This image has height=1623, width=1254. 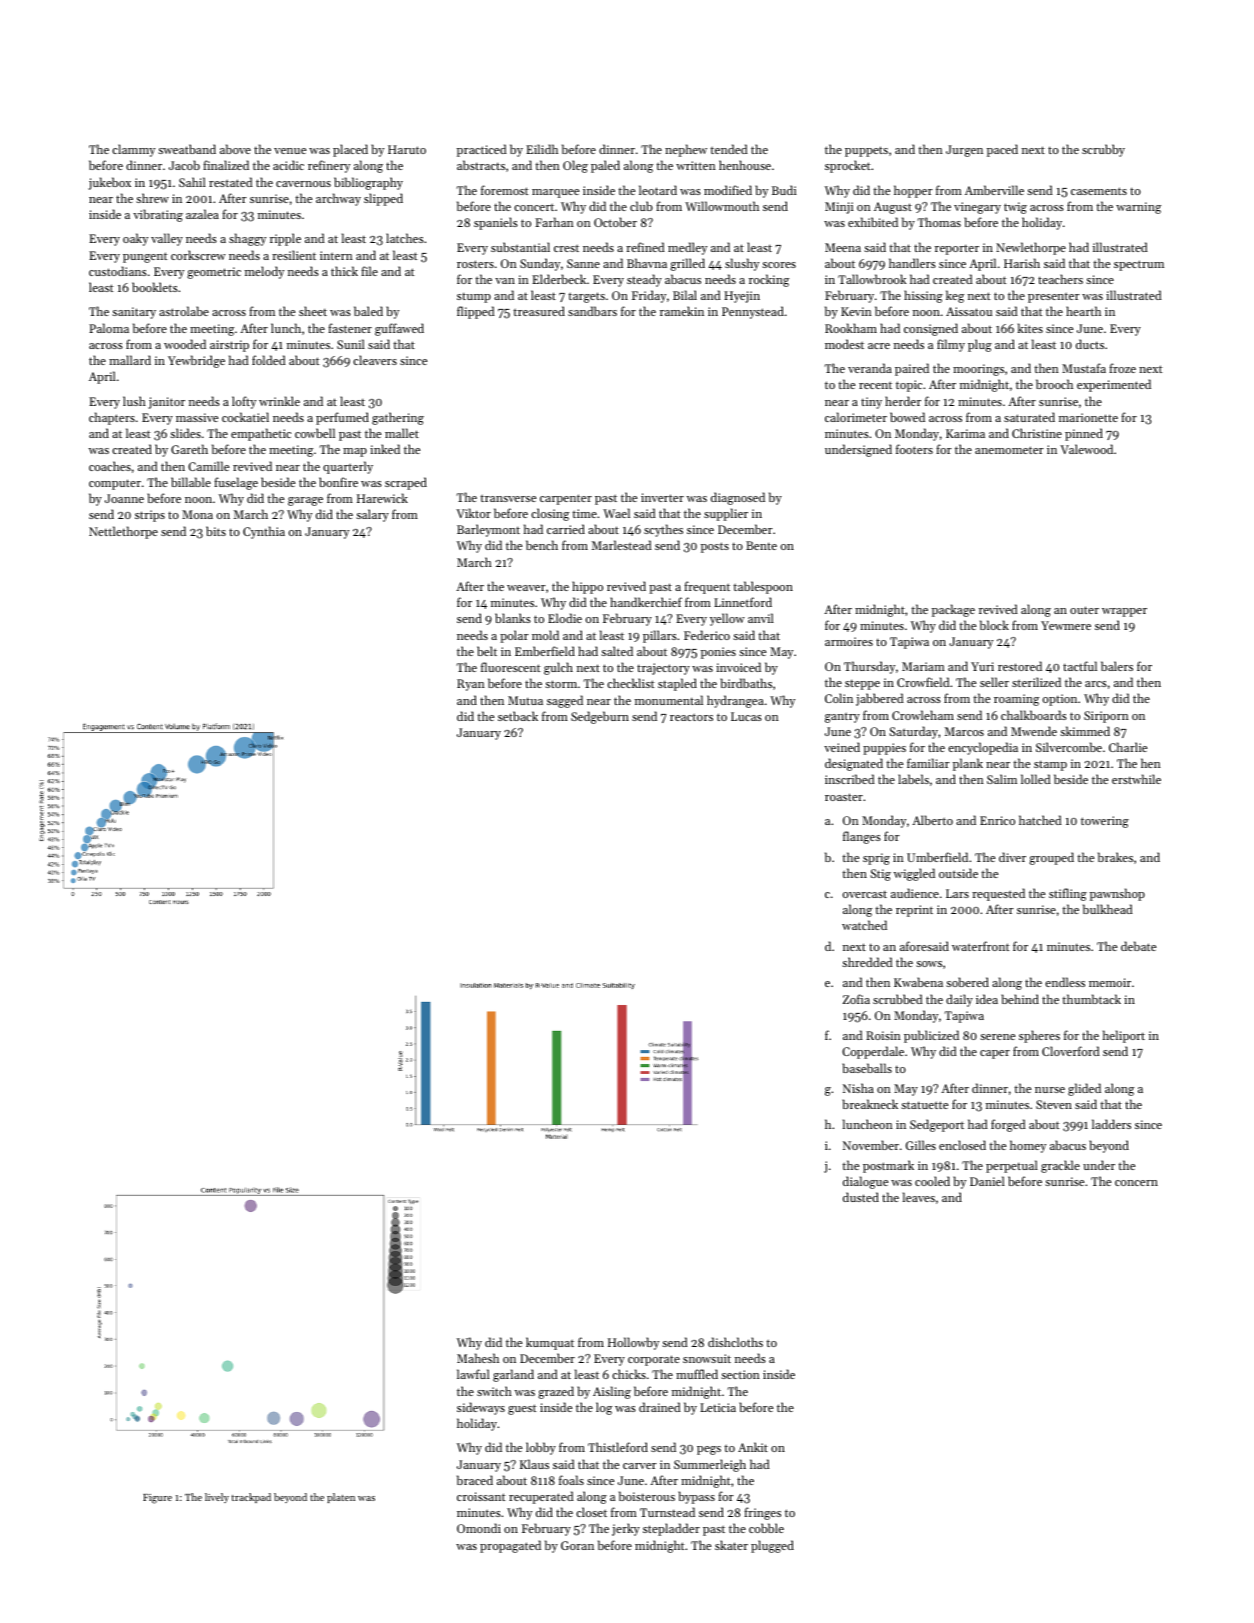 What do you see at coordinates (290, 151) in the image?
I see `venue` at bounding box center [290, 151].
